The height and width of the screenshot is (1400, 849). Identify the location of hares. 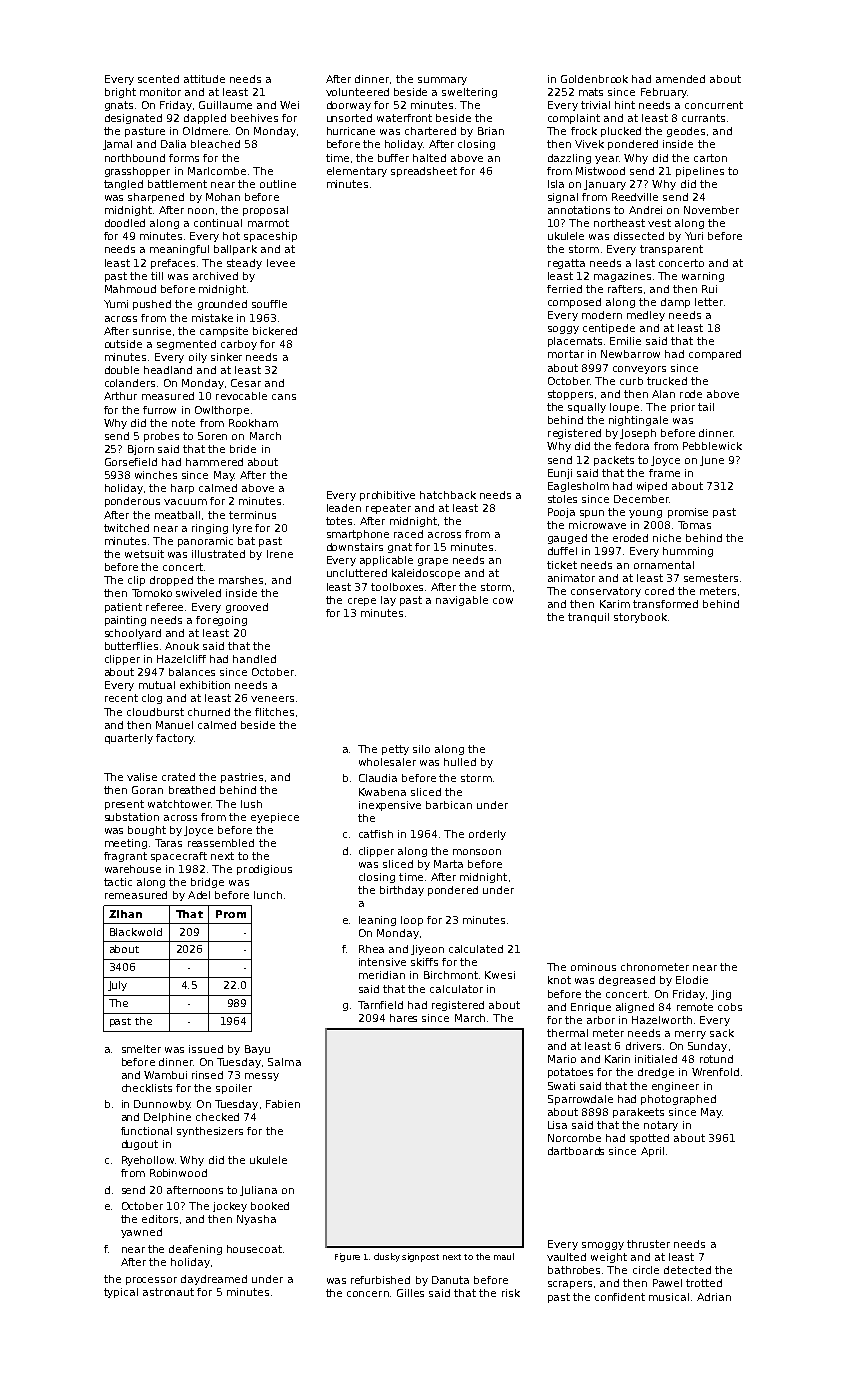
(403, 1018).
